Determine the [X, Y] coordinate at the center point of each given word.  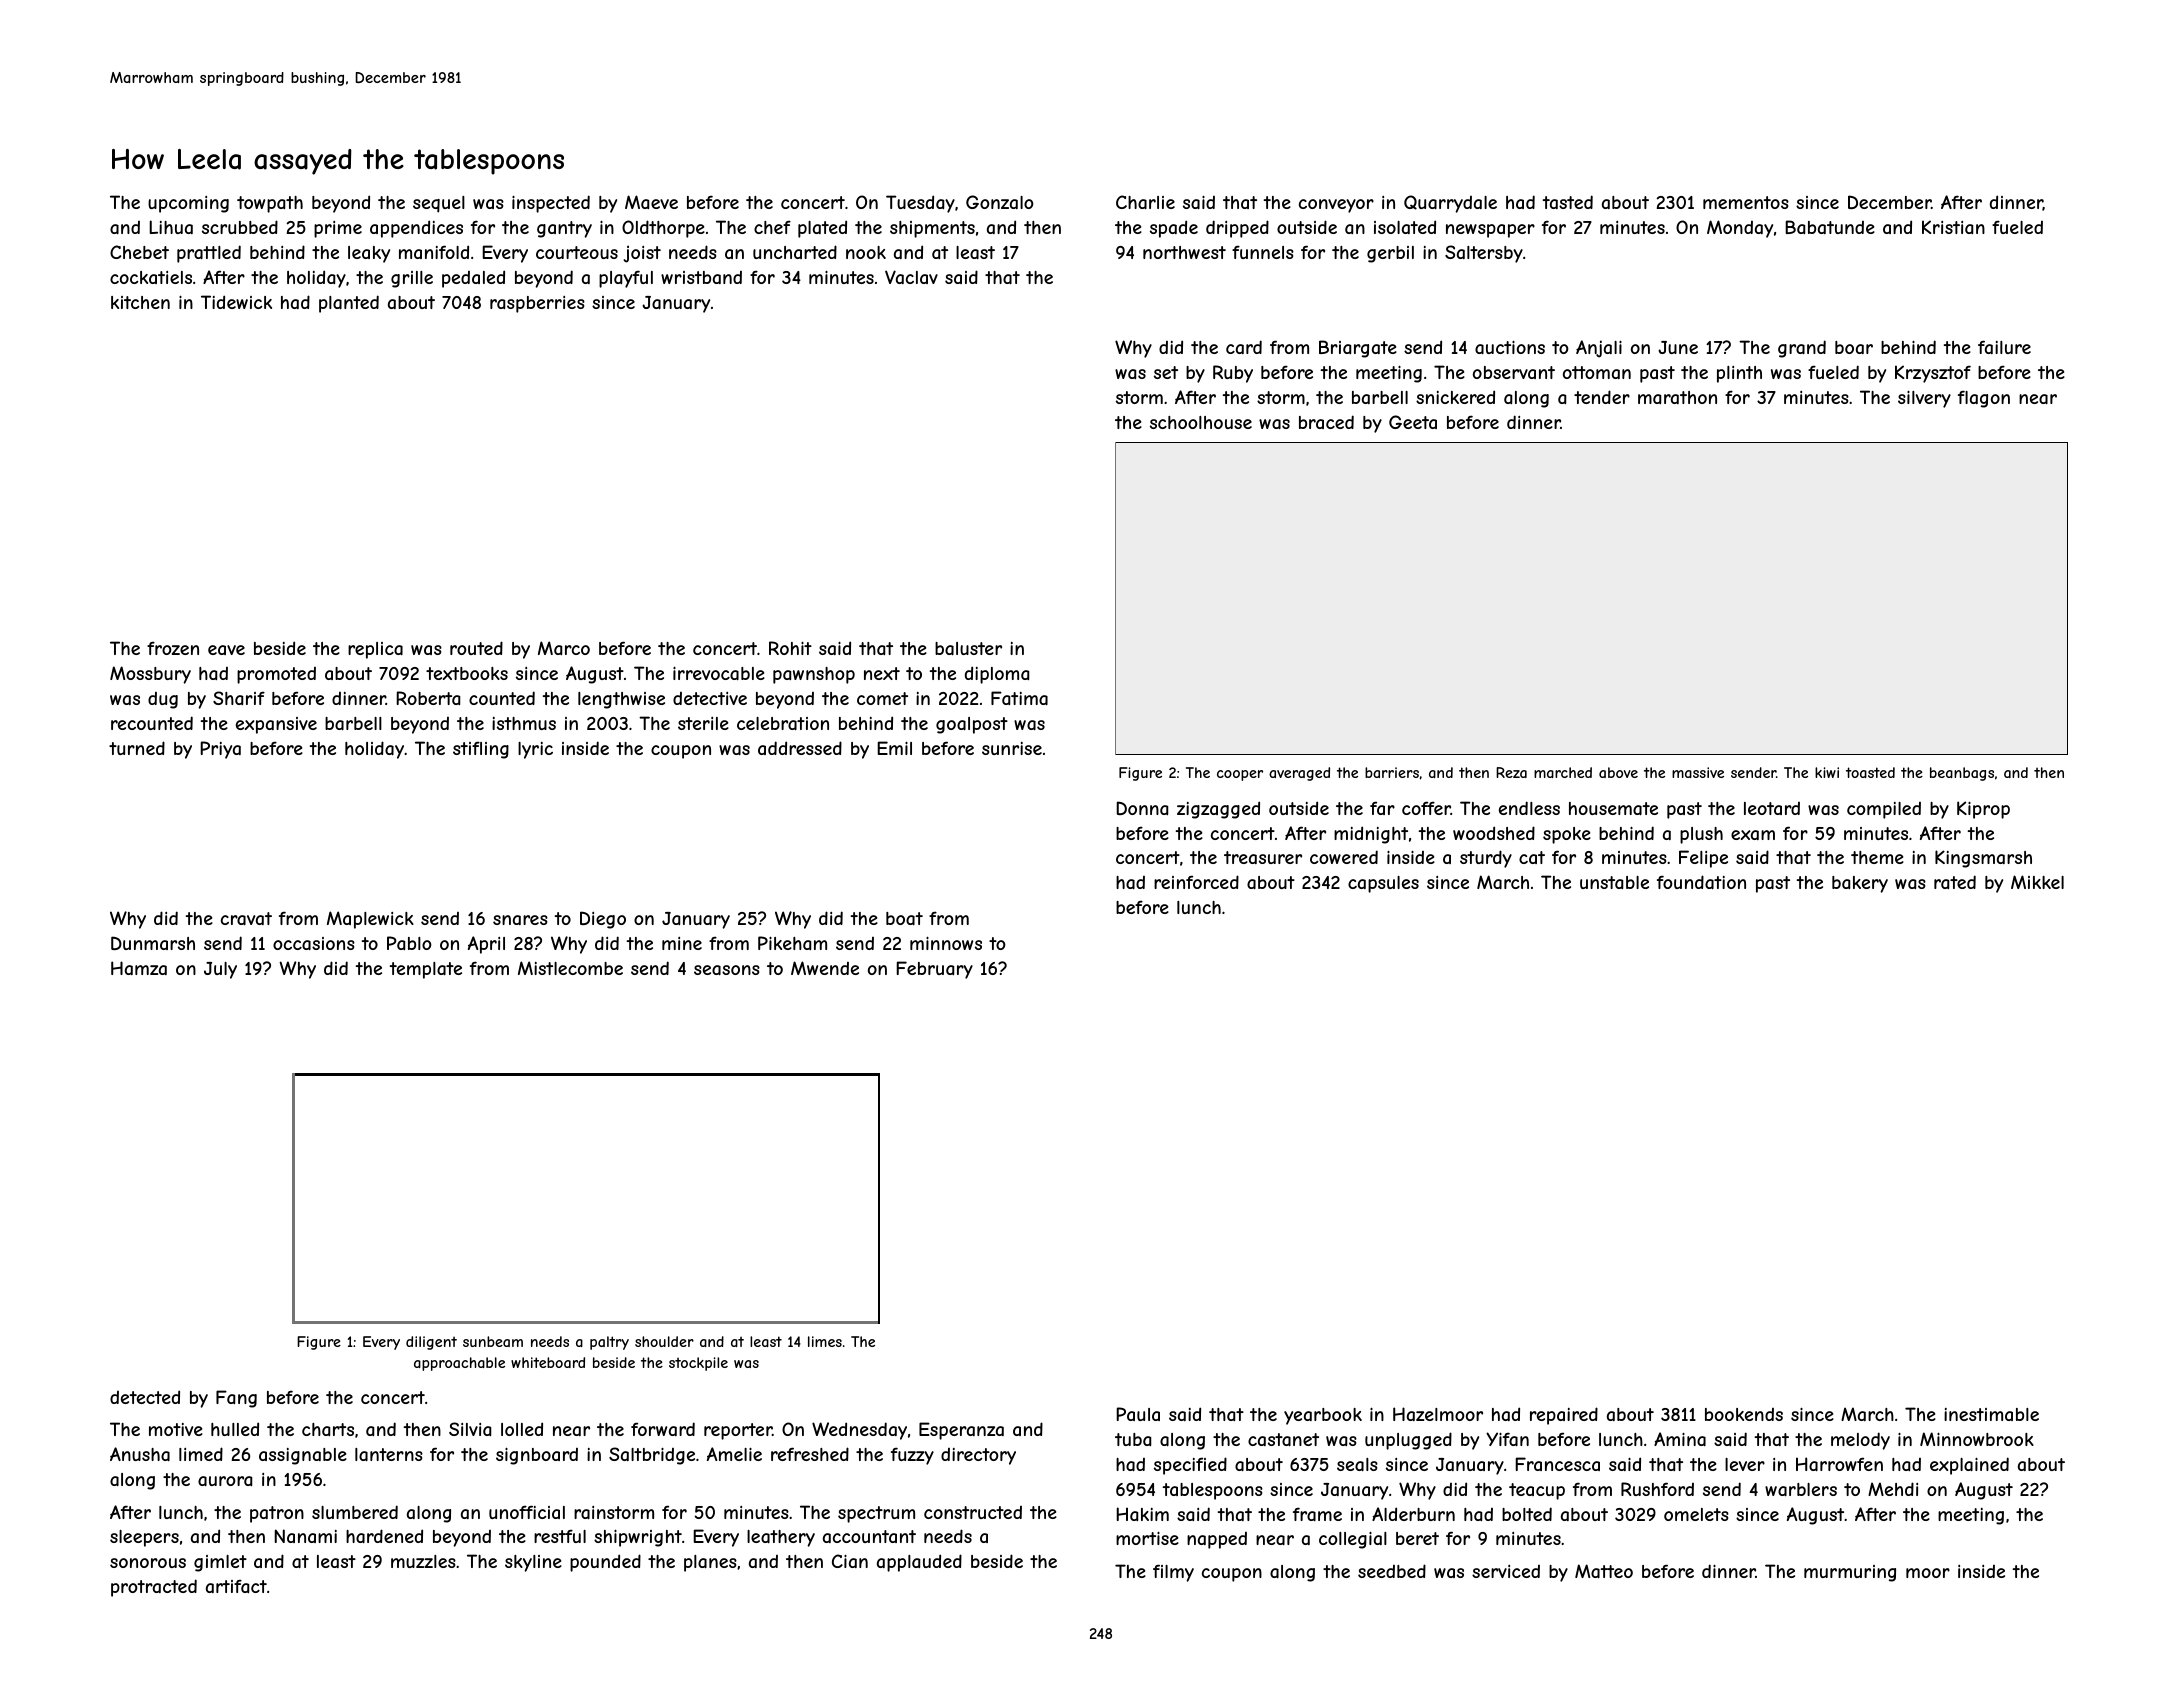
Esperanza [961, 1431]
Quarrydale [1450, 204]
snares [520, 920]
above [1618, 772]
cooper [1240, 775]
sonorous [148, 1563]
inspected [551, 204]
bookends [1744, 1414]
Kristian [1953, 227]
